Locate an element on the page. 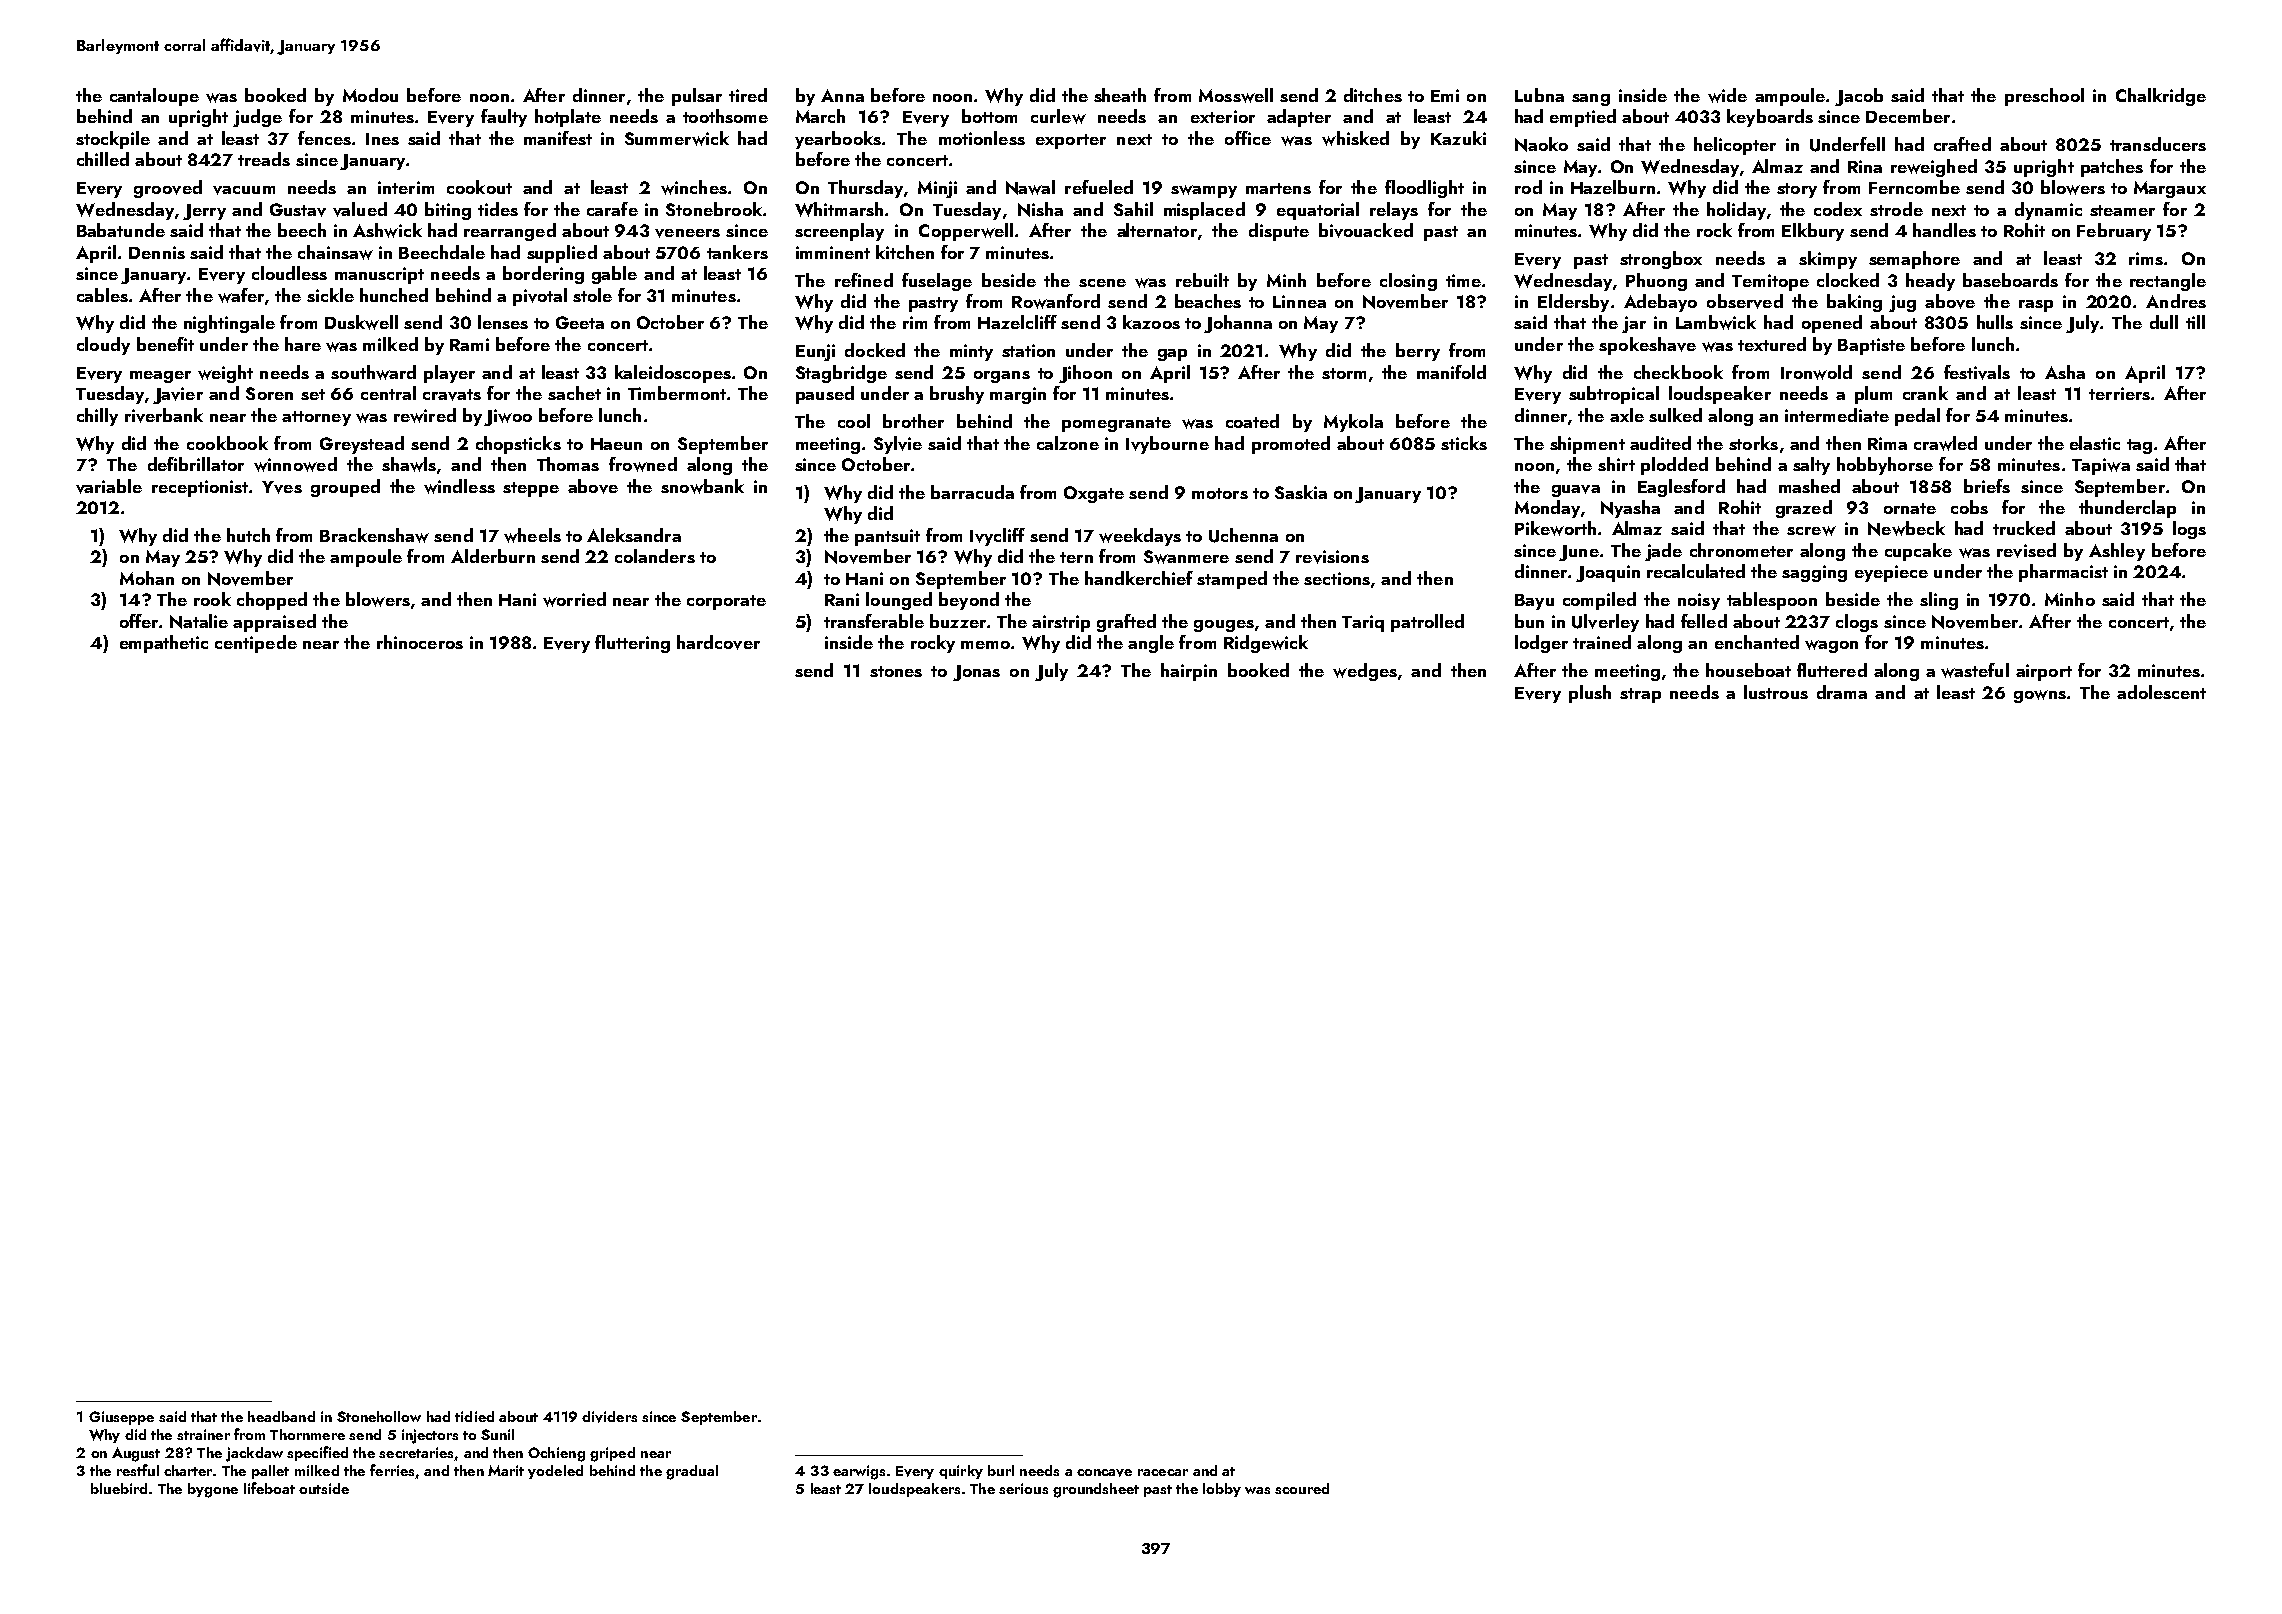 This document has height=1614, width=2282. plush is located at coordinates (1590, 694).
